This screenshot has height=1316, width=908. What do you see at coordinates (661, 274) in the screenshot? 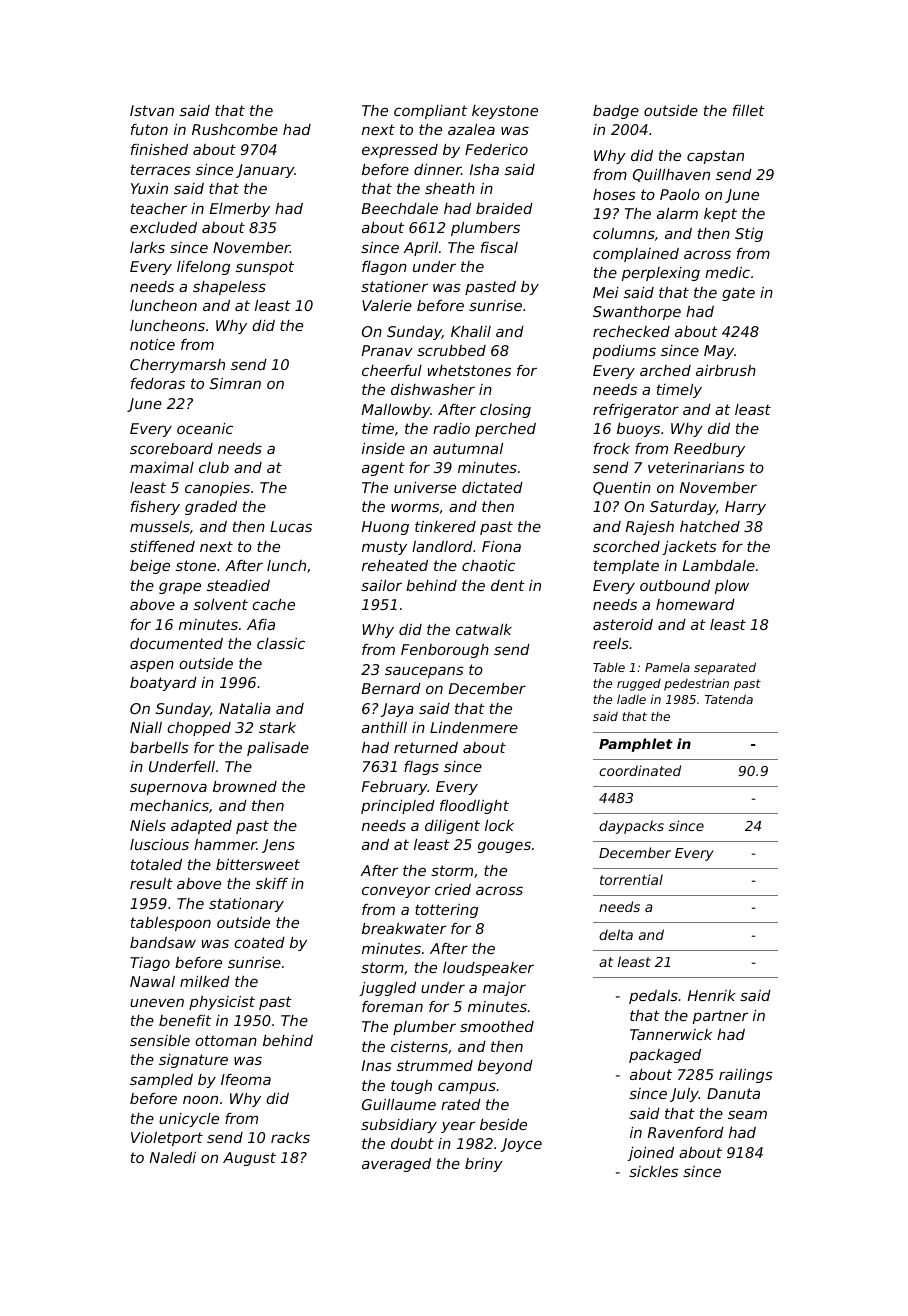
I see `perplexing` at bounding box center [661, 274].
